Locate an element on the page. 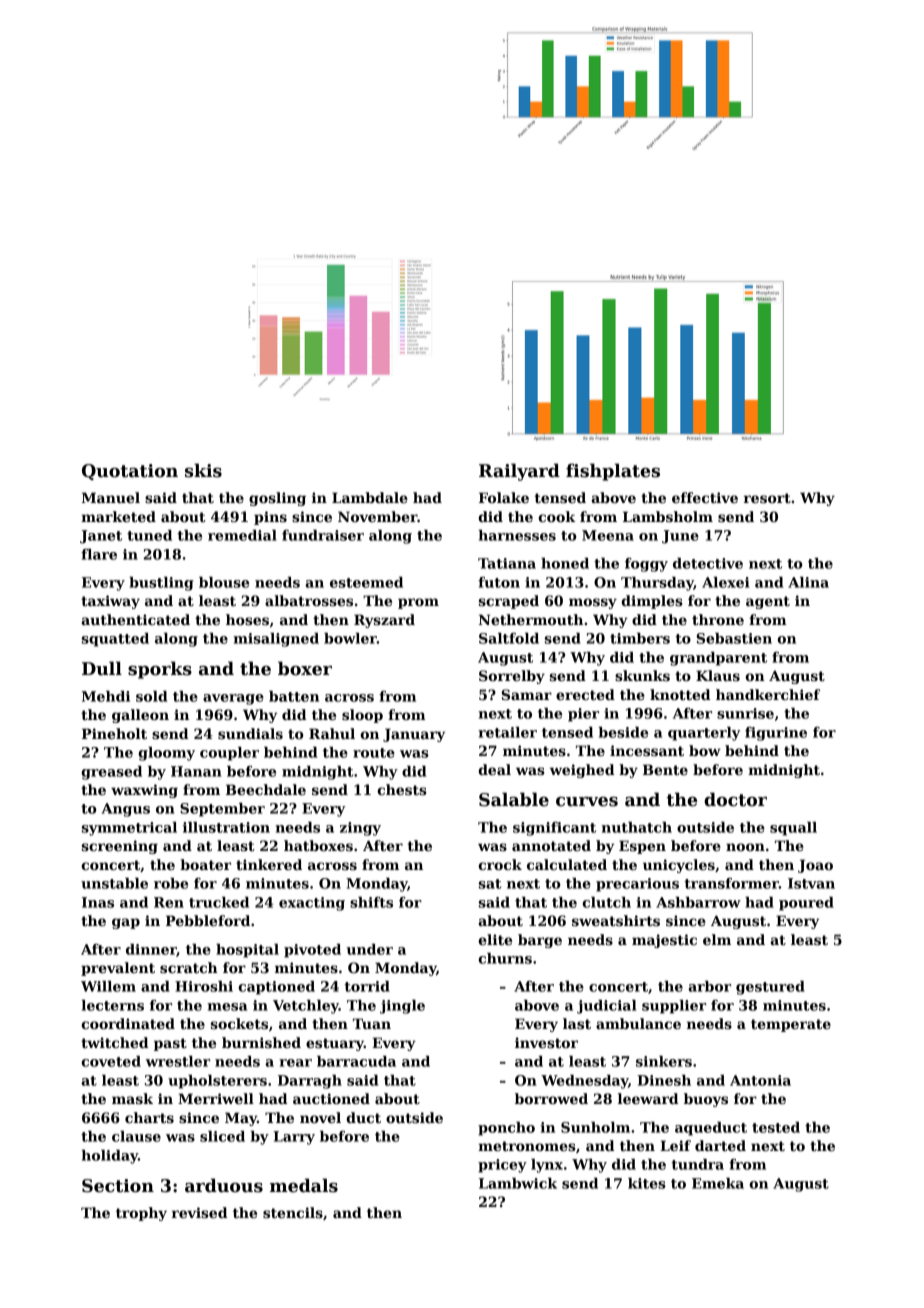 The image size is (924, 1308). stencils is located at coordinates (293, 1212).
